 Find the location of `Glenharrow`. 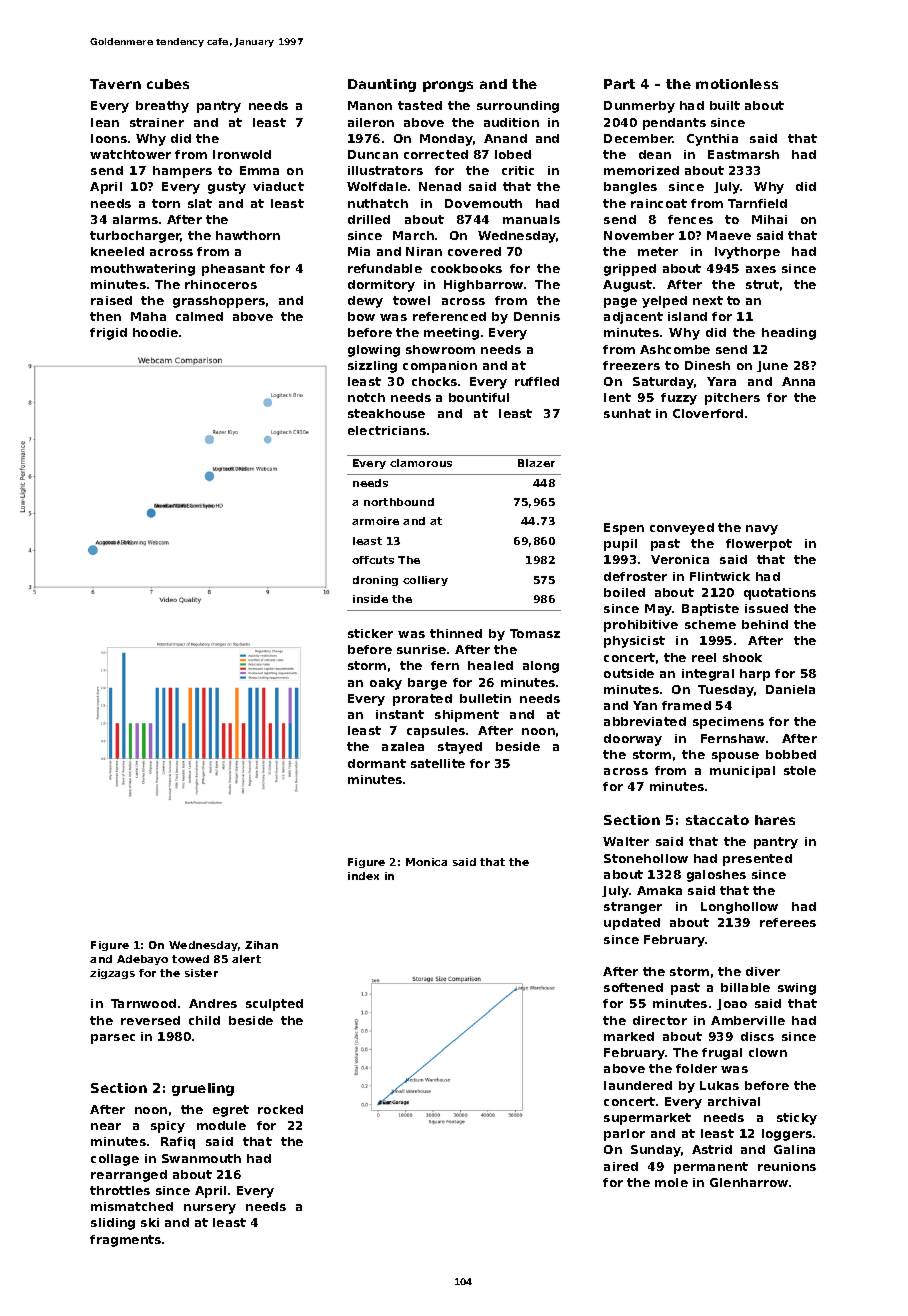

Glenharrow is located at coordinates (749, 1182).
